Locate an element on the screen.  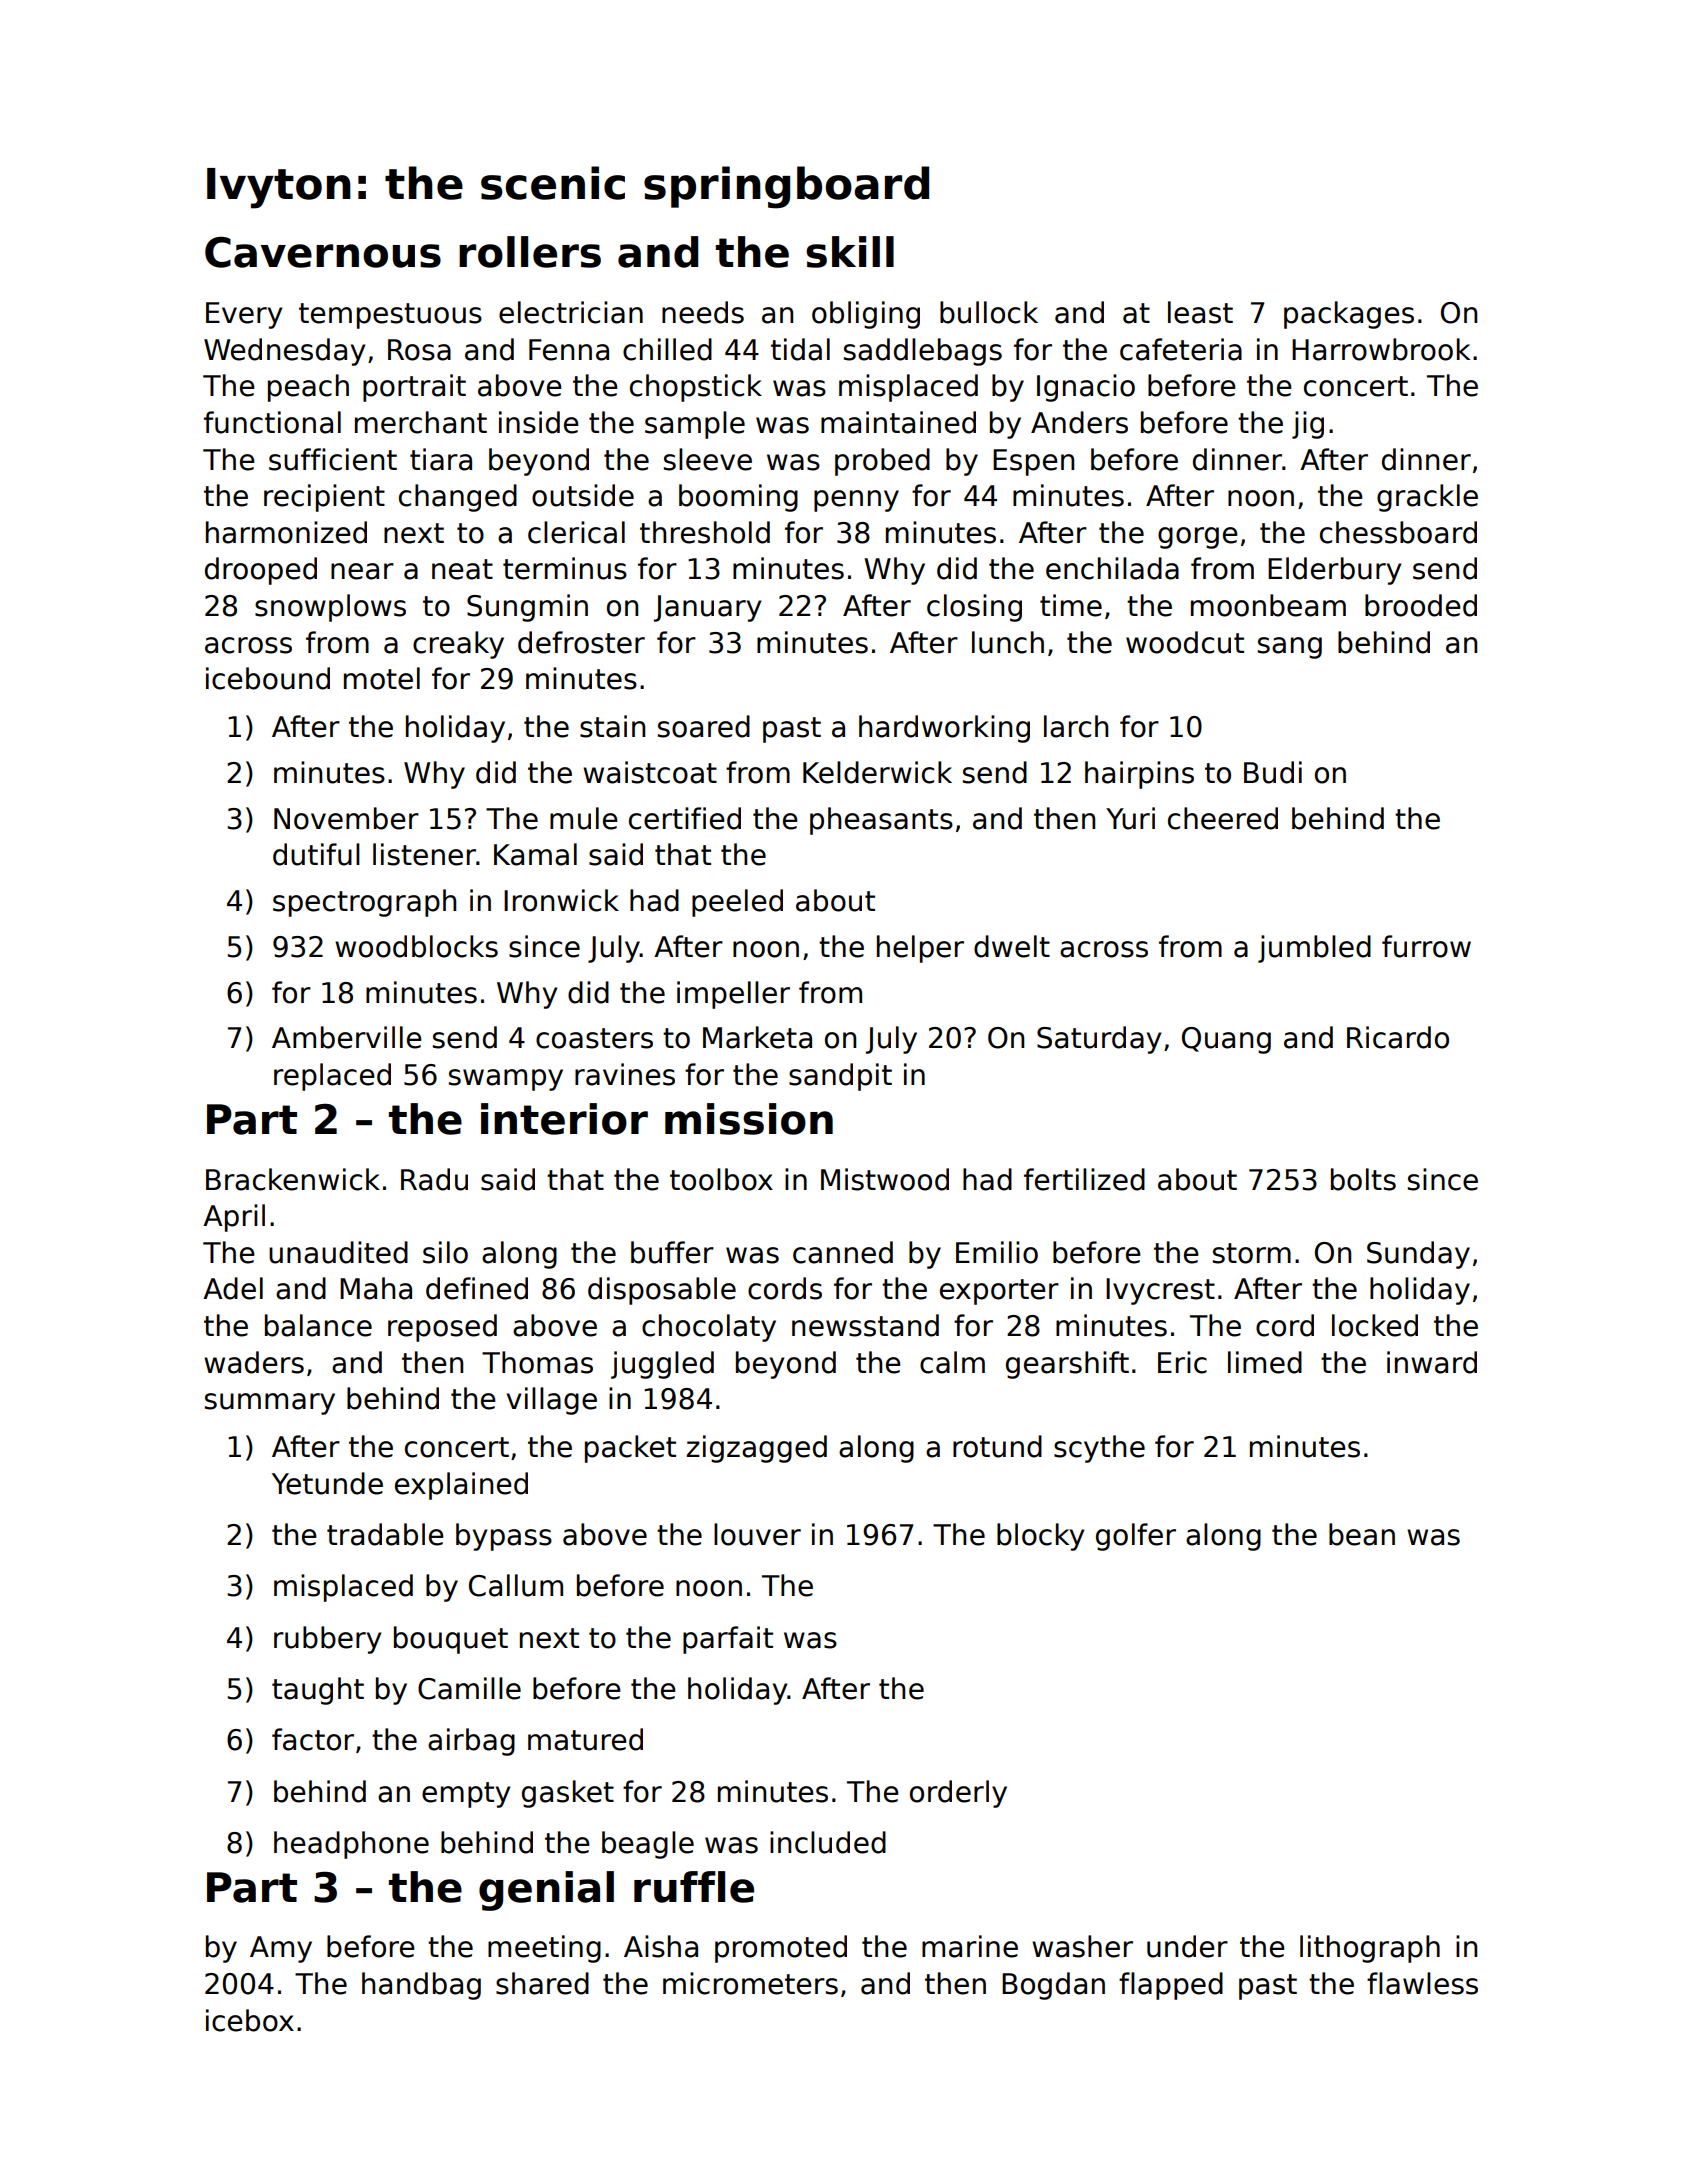
flapped is located at coordinates (1171, 1986).
